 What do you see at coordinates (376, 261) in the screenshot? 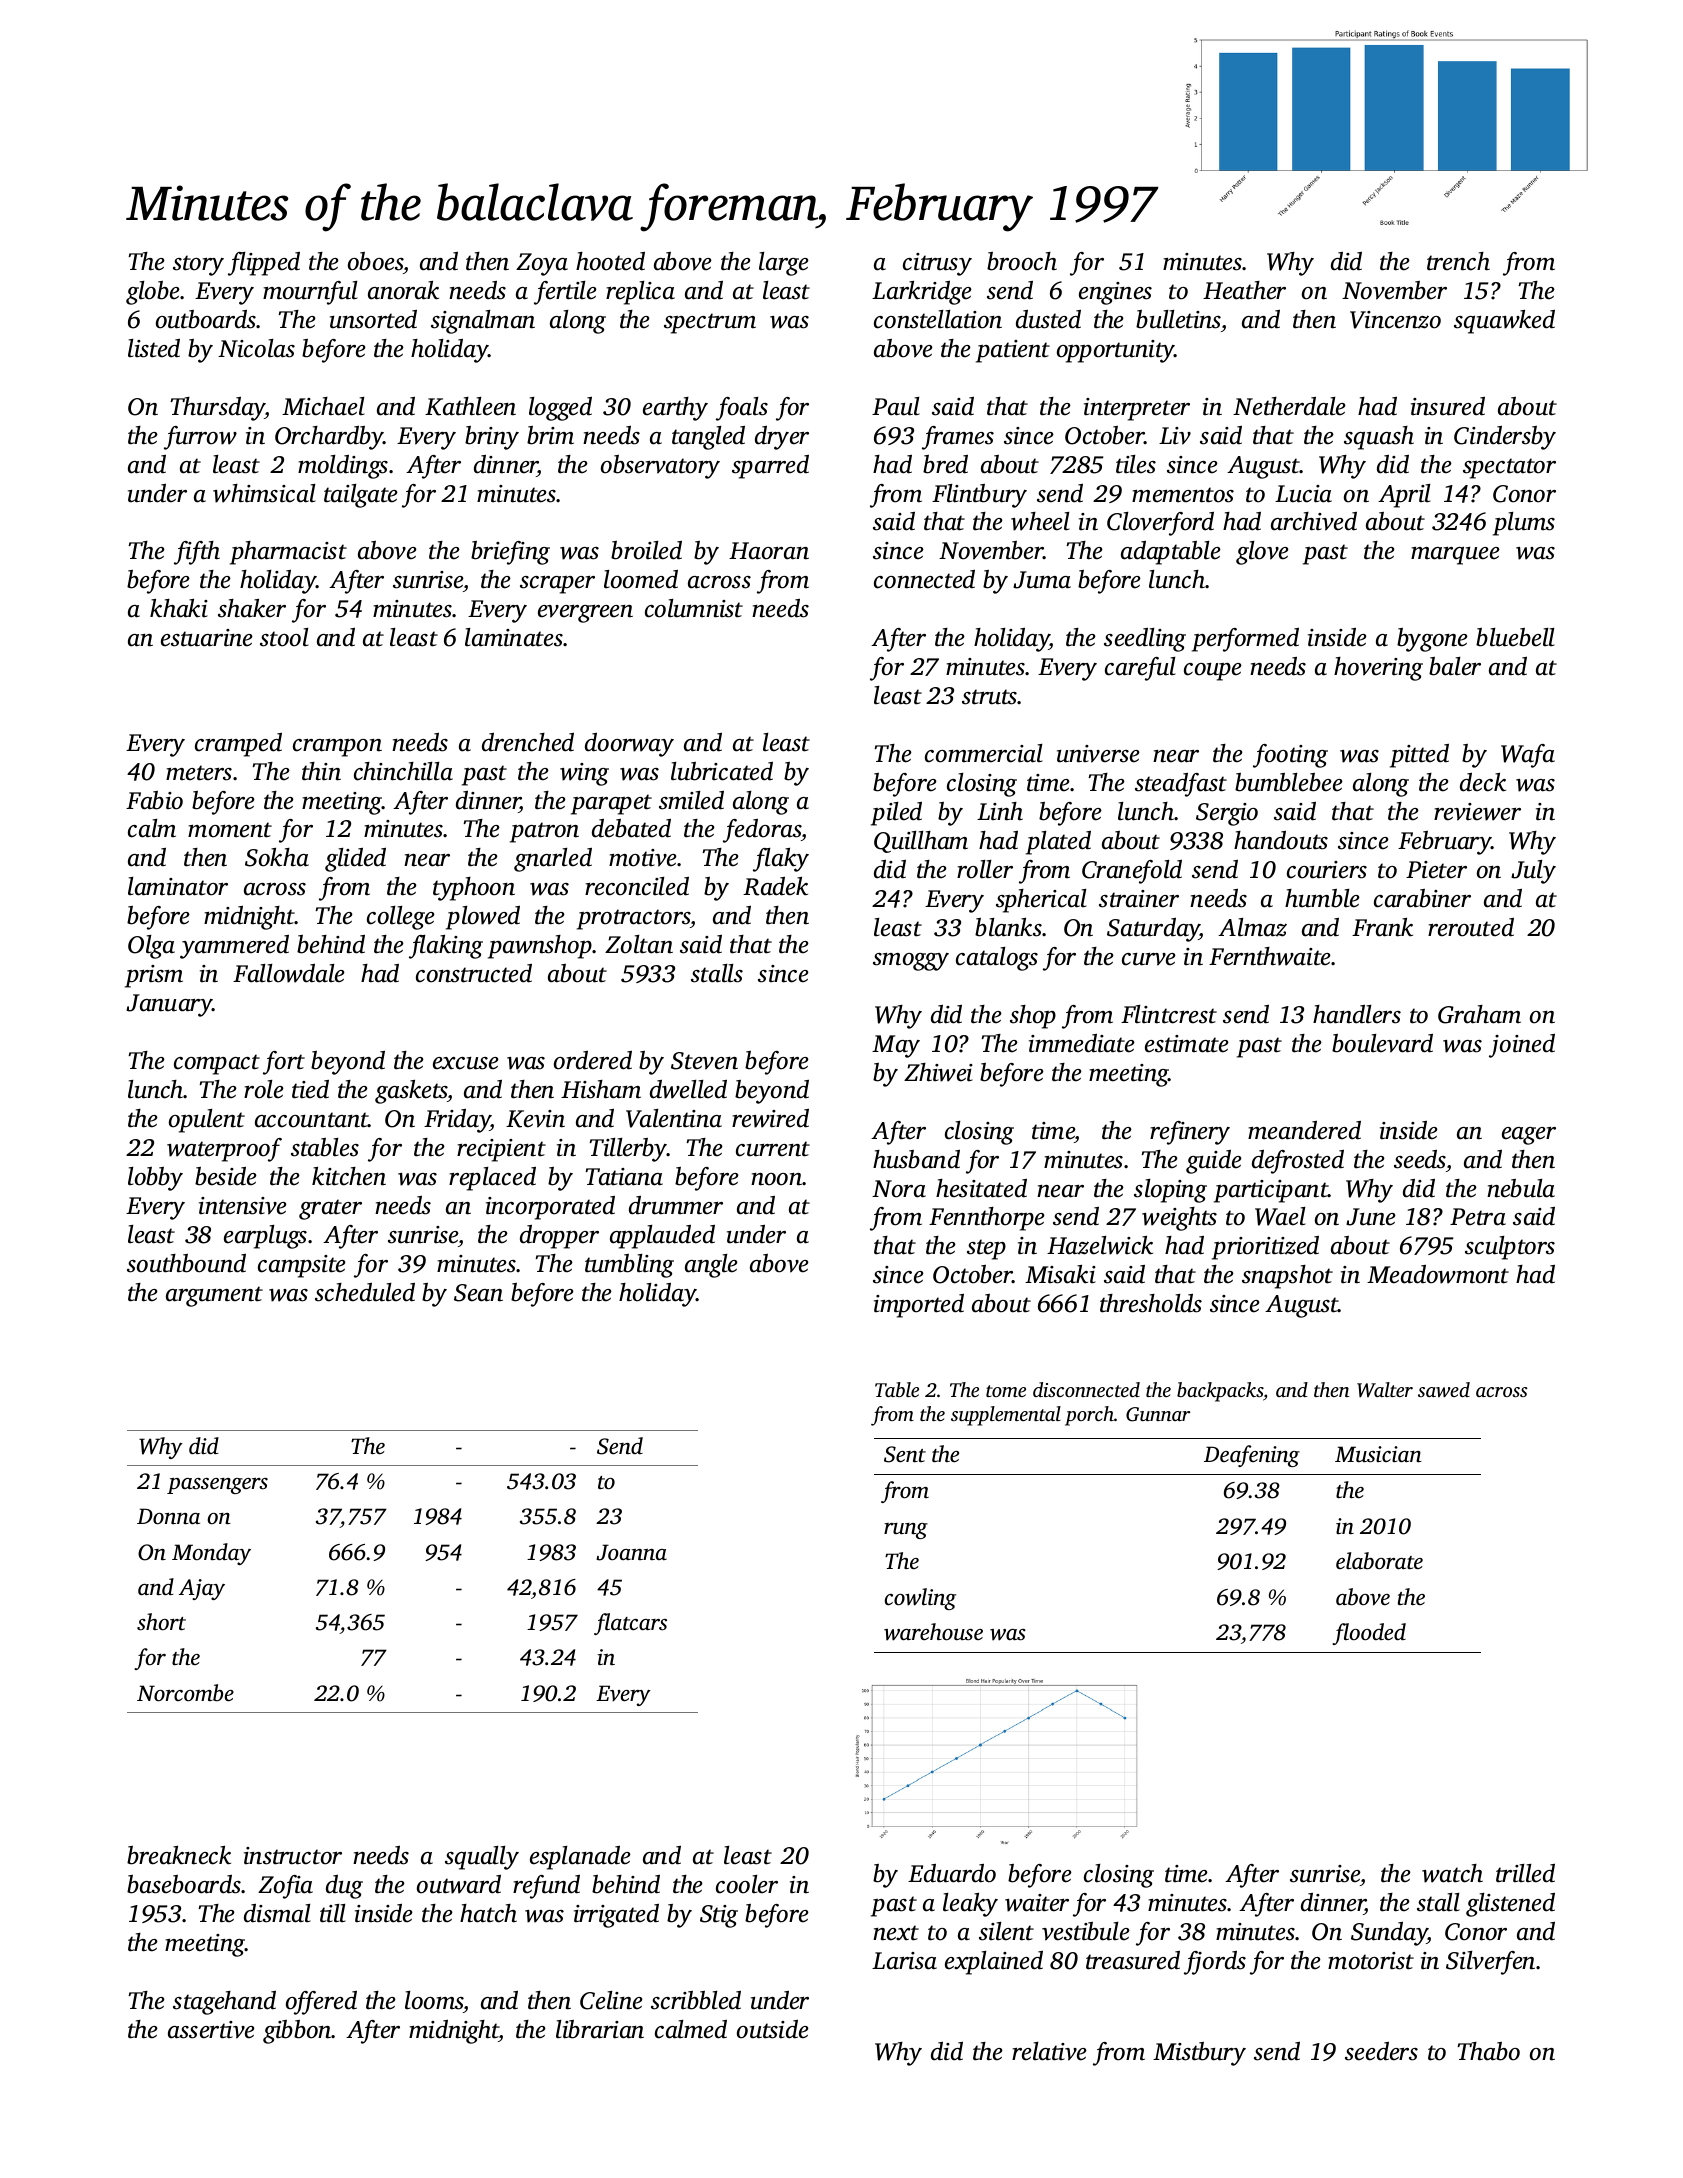
I see `oboes` at bounding box center [376, 261].
